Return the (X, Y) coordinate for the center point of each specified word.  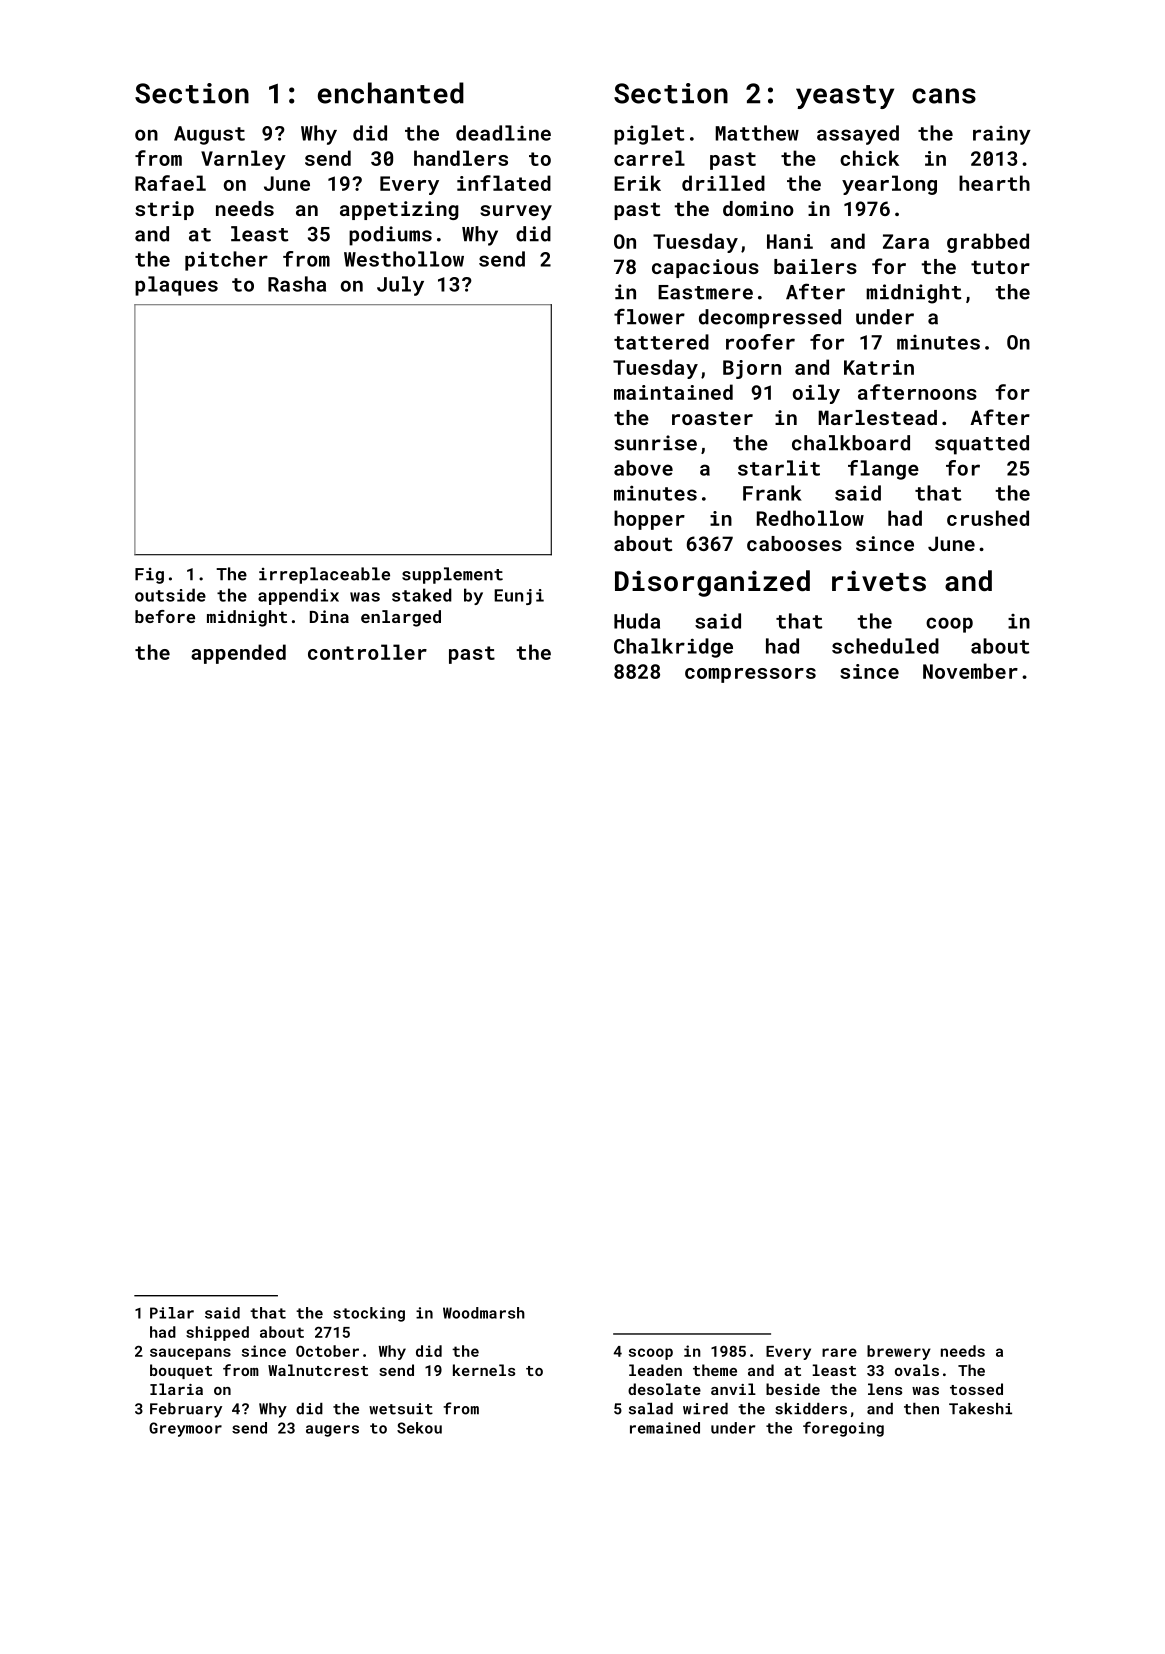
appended (238, 654)
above (643, 468)
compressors (750, 675)
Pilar (172, 1313)
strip (164, 210)
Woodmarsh (484, 1313)
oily (816, 394)
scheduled (885, 646)
